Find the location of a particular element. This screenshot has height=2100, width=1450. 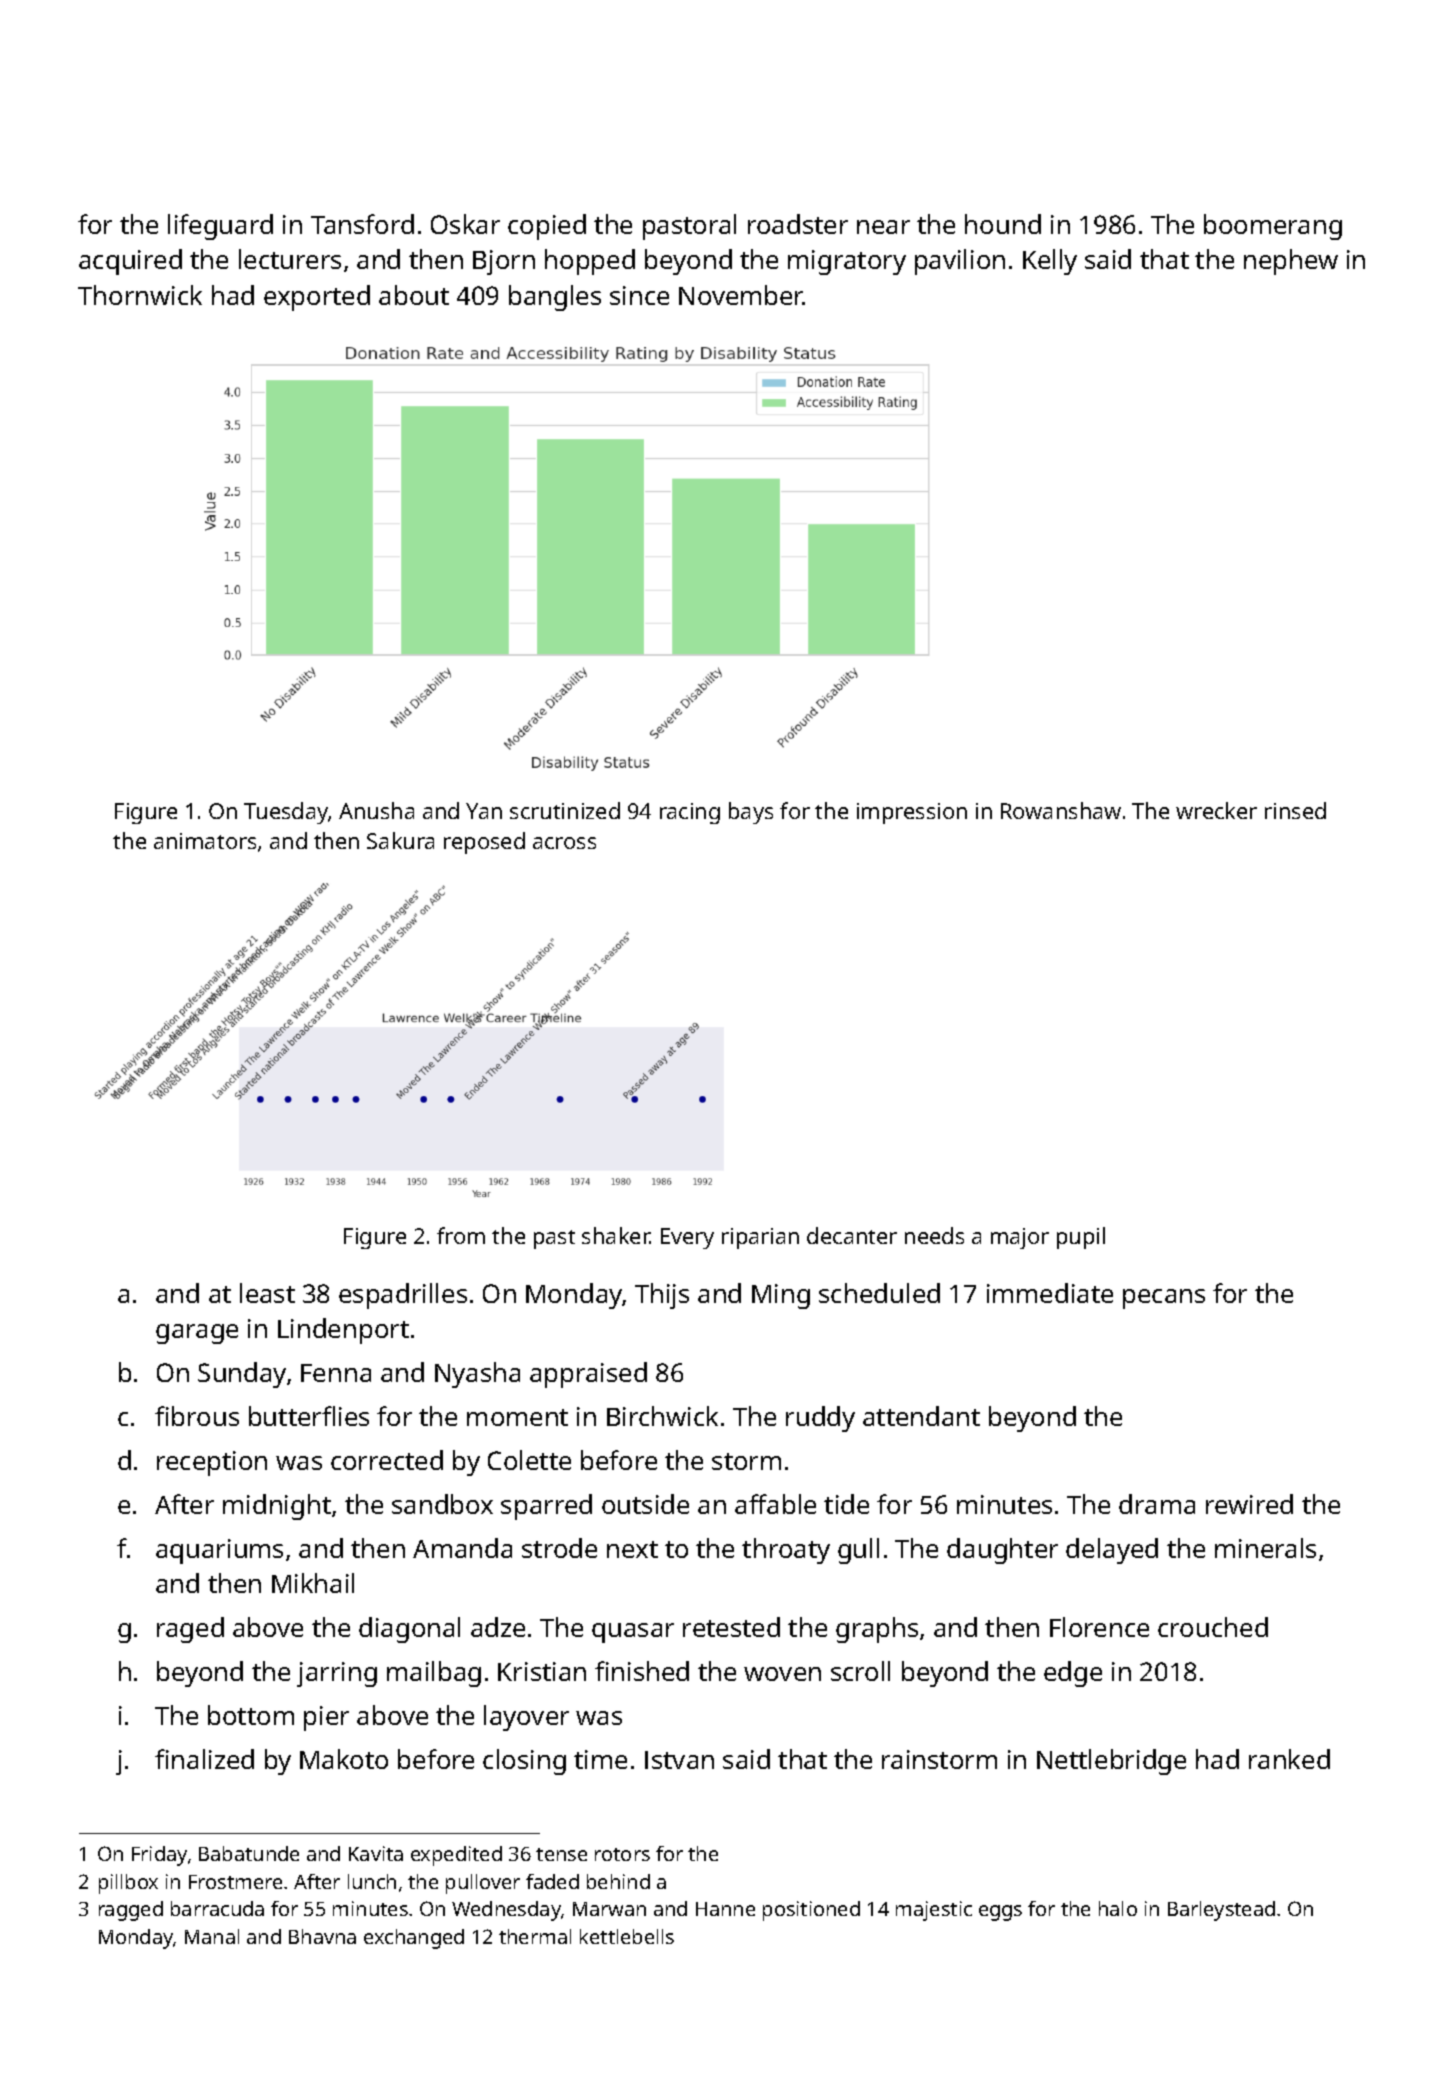

pavilion is located at coordinates (960, 262).
